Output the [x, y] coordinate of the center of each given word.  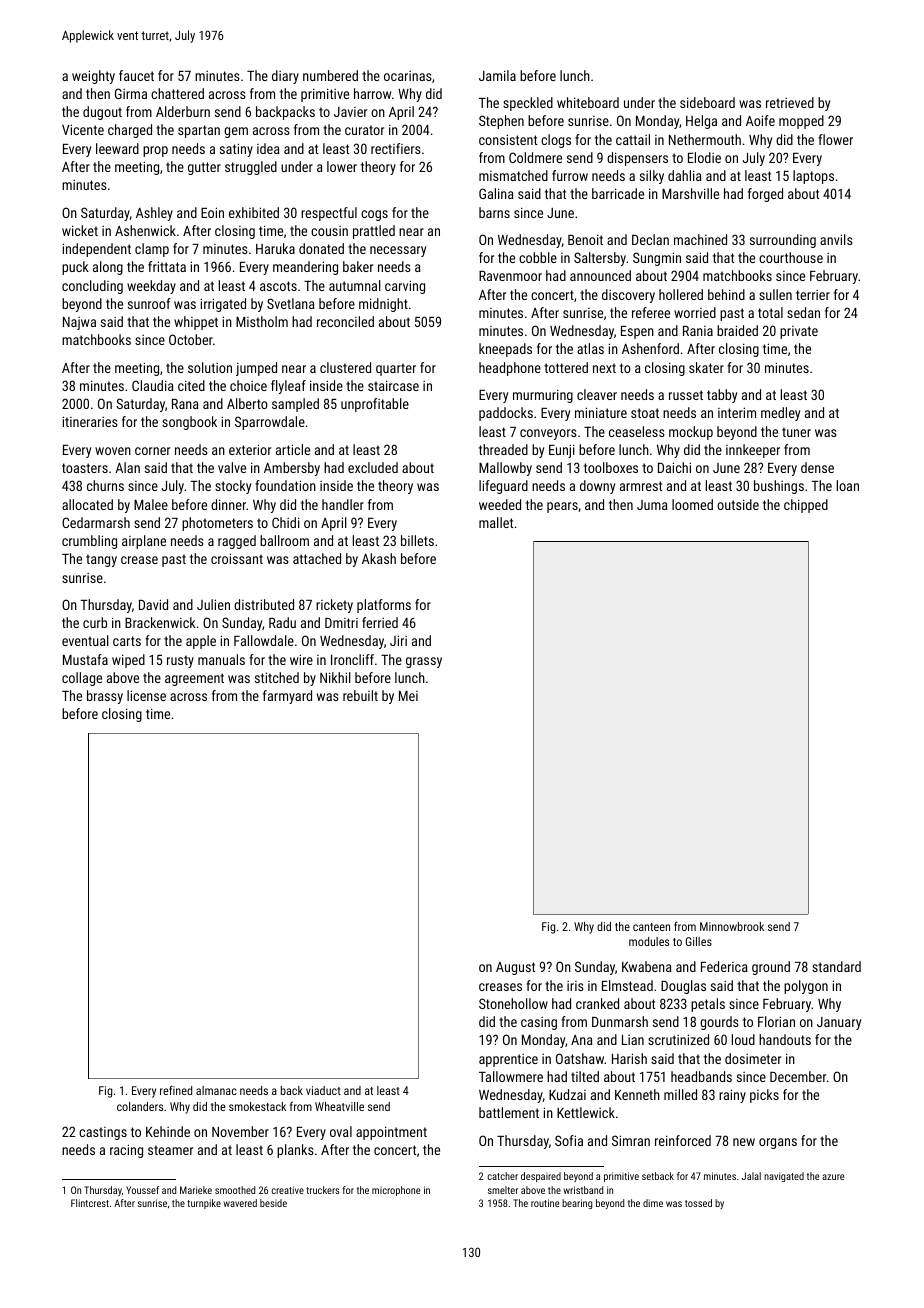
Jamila [497, 75]
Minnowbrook [732, 926]
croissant [237, 558]
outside [738, 504]
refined [176, 1090]
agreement [194, 679]
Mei [408, 696]
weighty [93, 77]
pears [562, 507]
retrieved [790, 102]
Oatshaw [580, 1058]
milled [680, 1094]
